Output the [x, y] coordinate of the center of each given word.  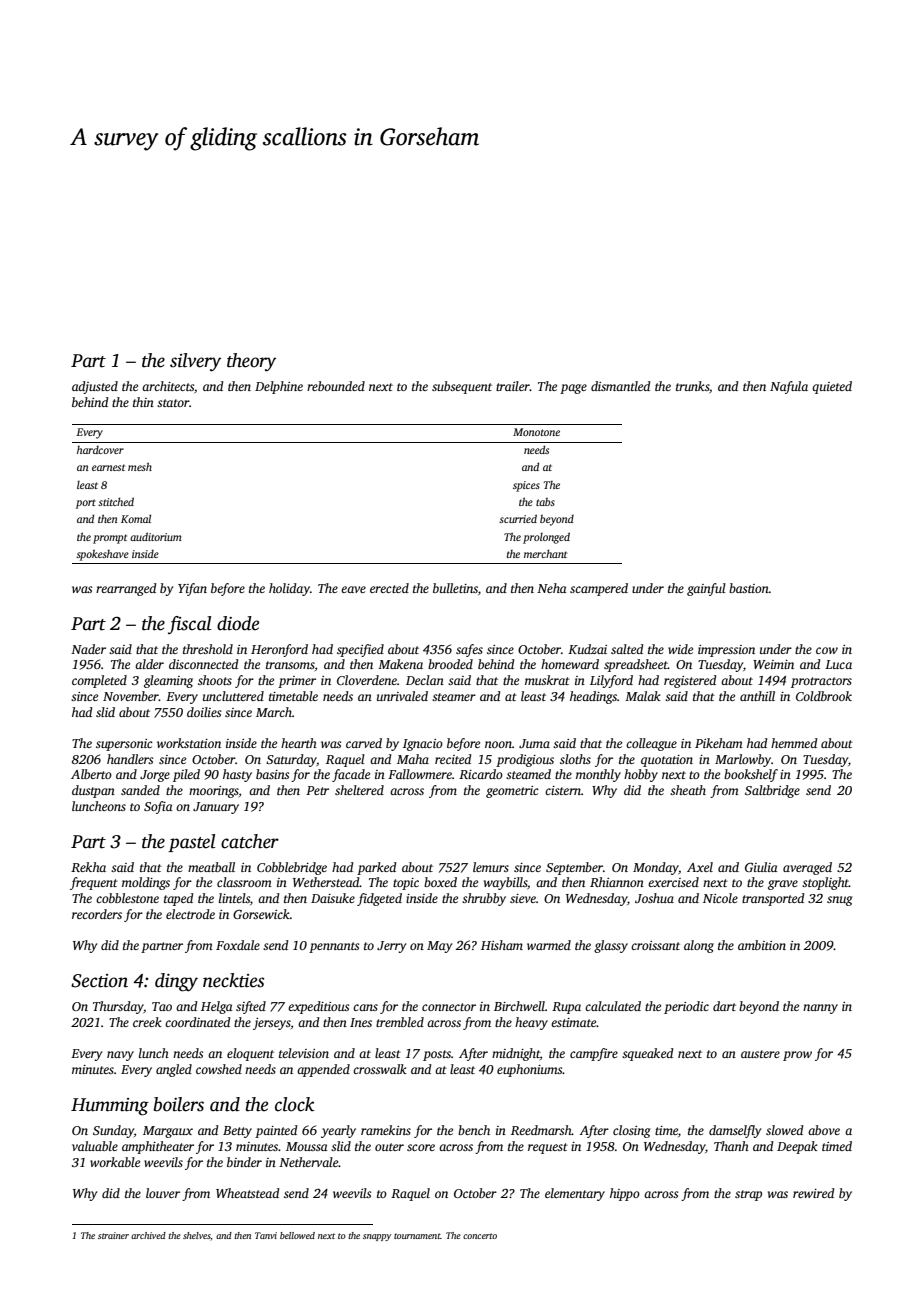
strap [748, 1195]
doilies [204, 712]
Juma [534, 743]
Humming [110, 1107]
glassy [611, 946]
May [439, 947]
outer [389, 1147]
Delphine [279, 387]
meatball [211, 867]
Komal [136, 518]
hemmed [794, 743]
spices [526, 486]
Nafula [789, 387]
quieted [832, 387]
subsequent [462, 387]
